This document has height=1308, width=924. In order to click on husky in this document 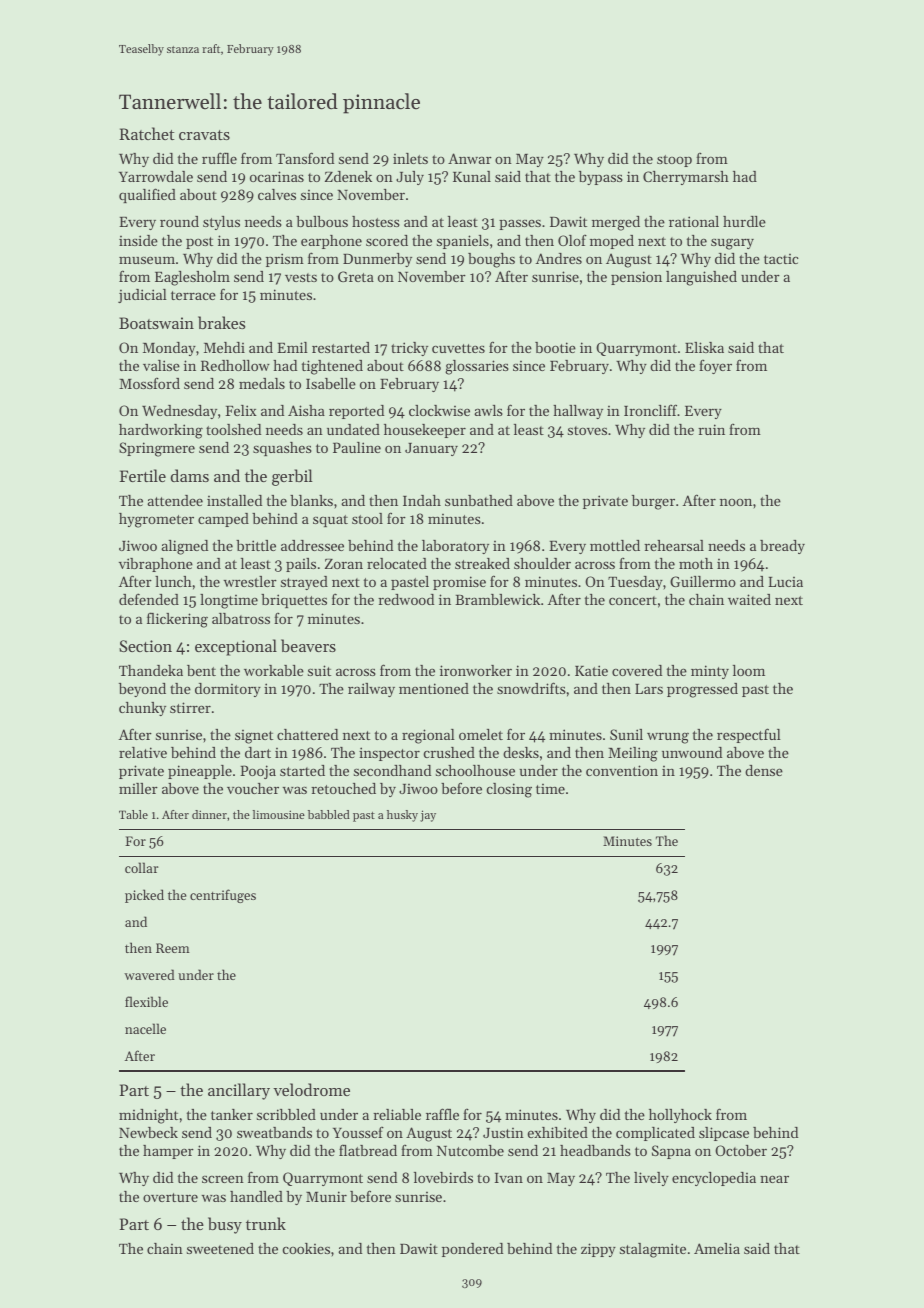, I will do `click(402, 816)`.
